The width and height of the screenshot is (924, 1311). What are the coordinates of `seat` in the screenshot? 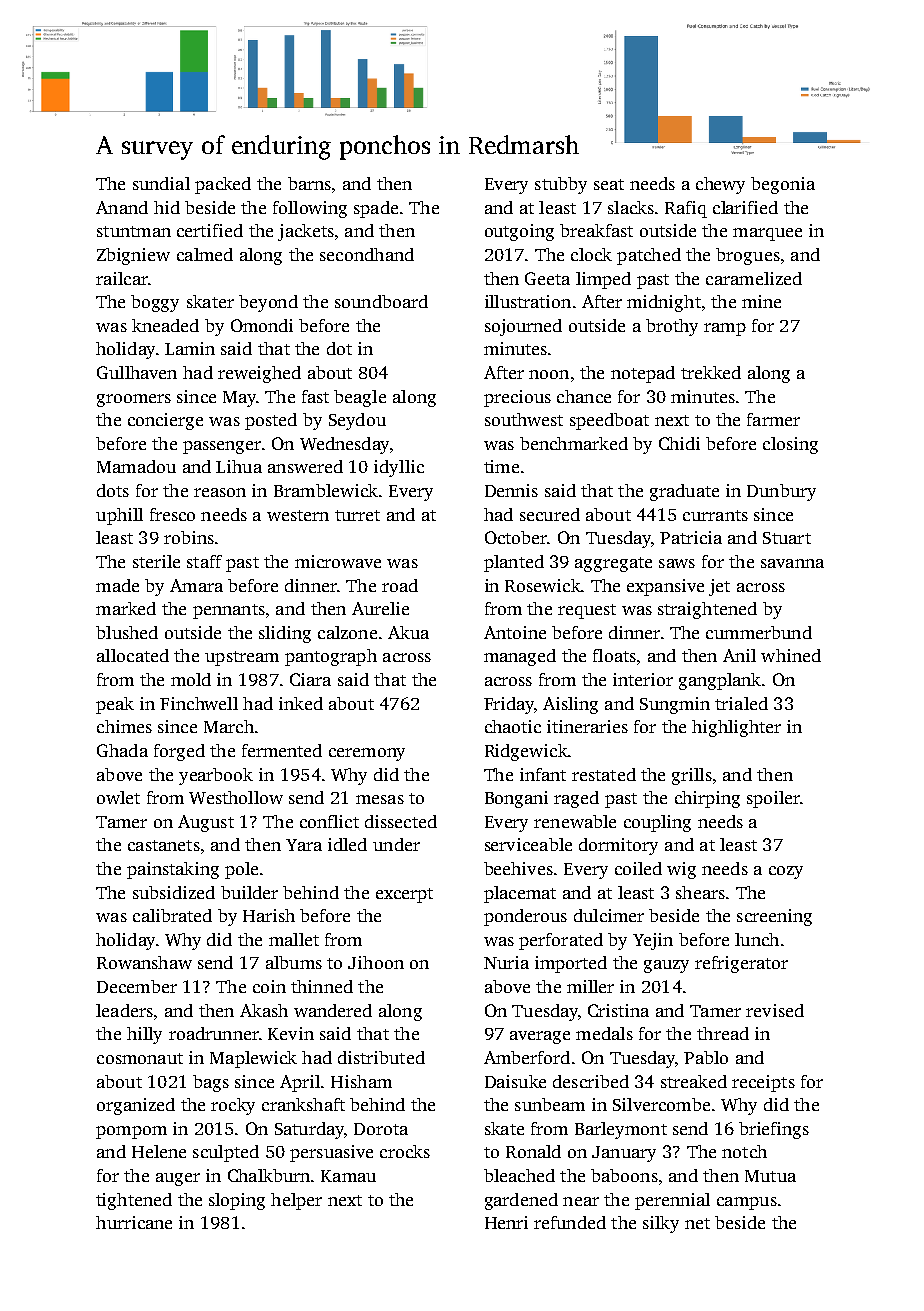 It's located at (609, 184).
